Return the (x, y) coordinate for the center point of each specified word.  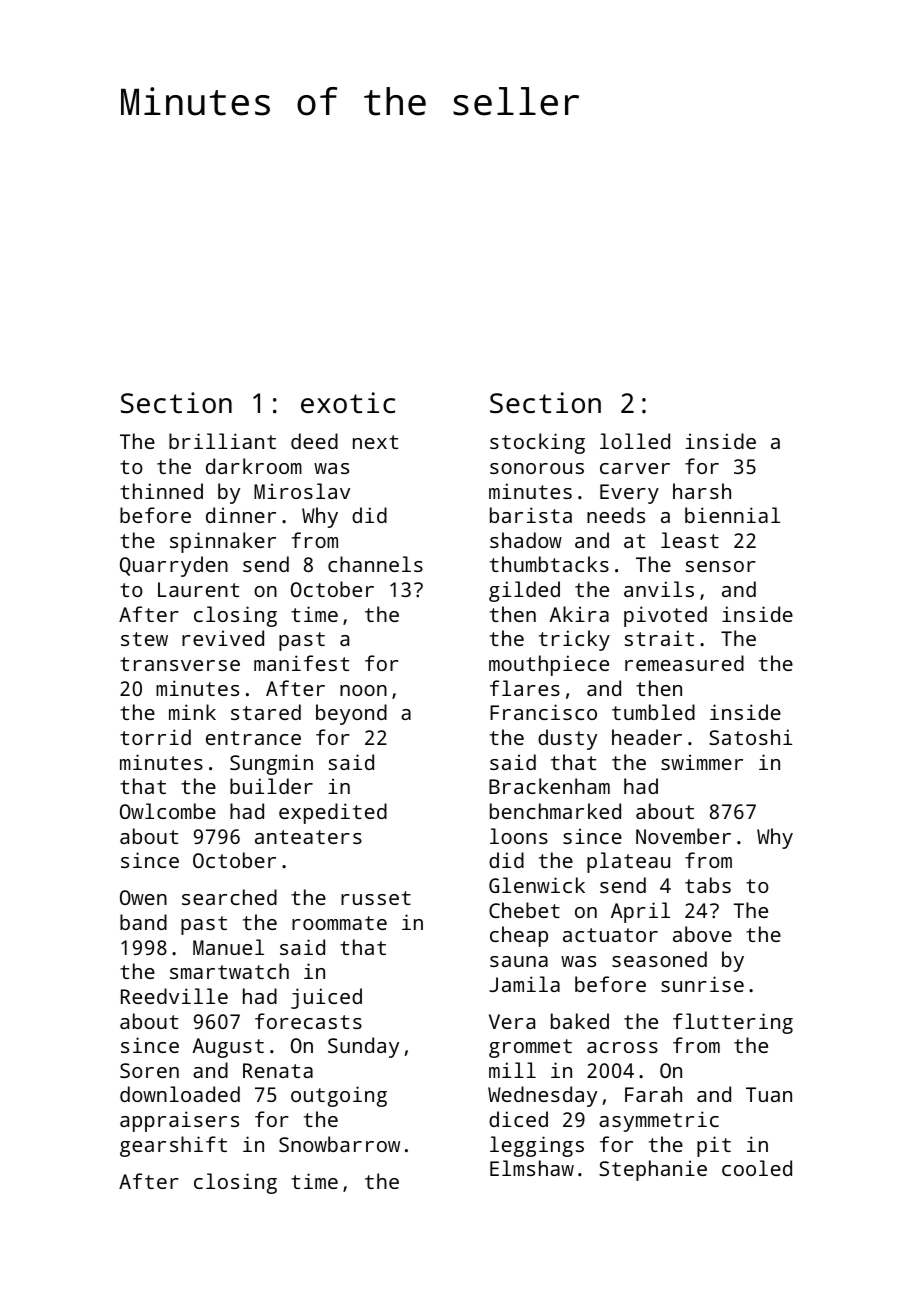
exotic (348, 402)
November (683, 836)
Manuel (228, 947)
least (690, 540)
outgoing (339, 1096)
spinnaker (223, 542)
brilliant (222, 441)
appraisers (179, 1121)
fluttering (733, 1023)
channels (375, 564)
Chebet (524, 910)
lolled (635, 441)
